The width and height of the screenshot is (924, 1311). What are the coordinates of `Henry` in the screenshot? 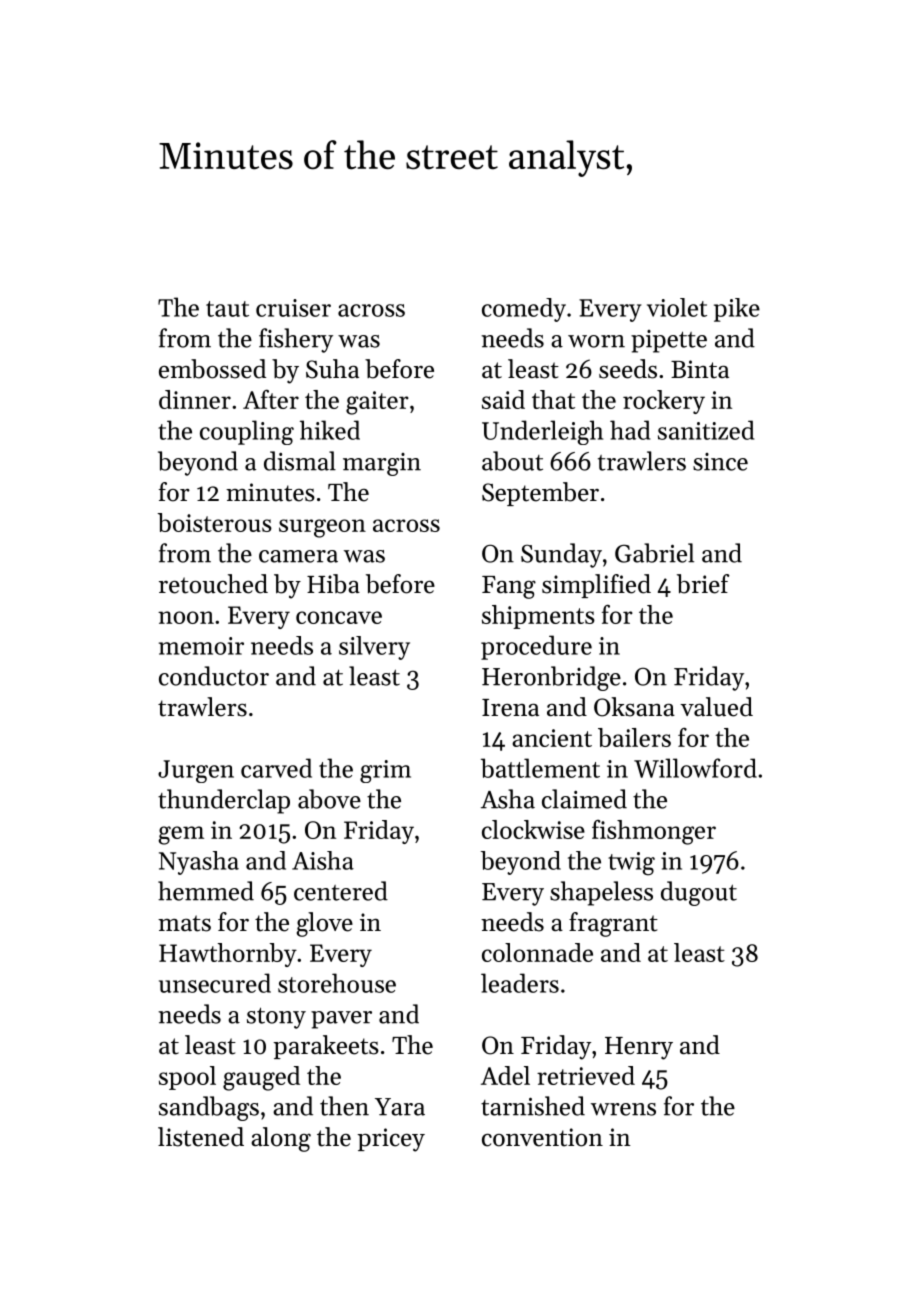 It's located at (639, 1048).
